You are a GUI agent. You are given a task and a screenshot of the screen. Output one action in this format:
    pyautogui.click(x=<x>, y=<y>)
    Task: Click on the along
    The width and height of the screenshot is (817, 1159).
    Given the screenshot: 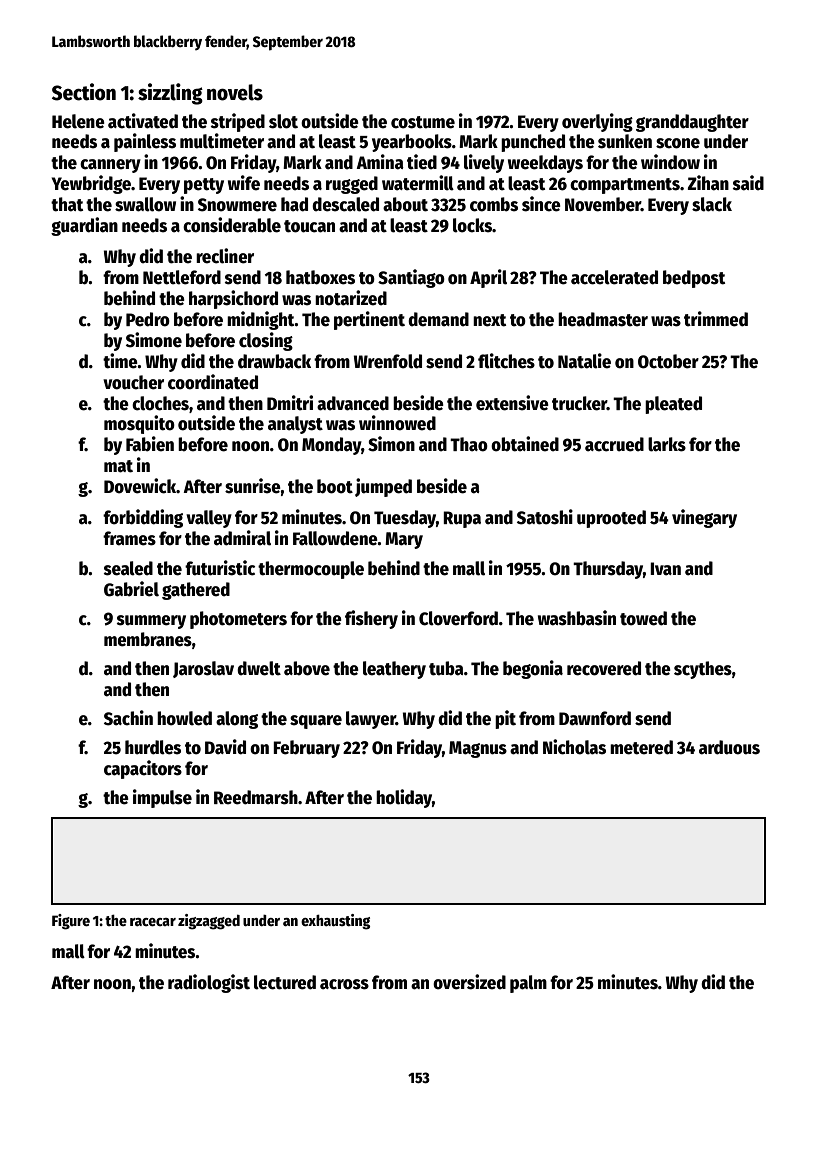 What is the action you would take?
    pyautogui.click(x=237, y=720)
